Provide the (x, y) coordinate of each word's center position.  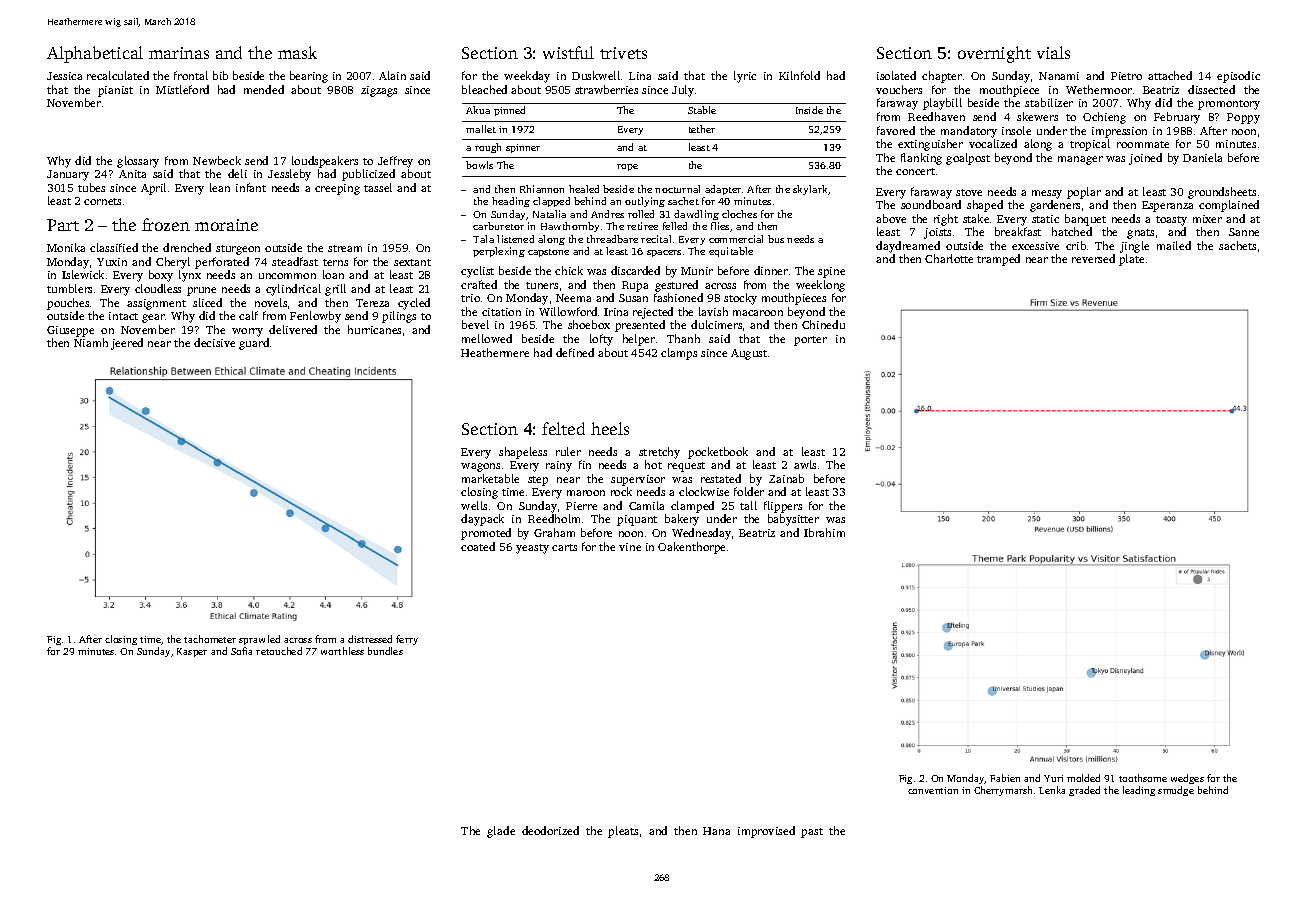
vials (1053, 52)
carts (564, 547)
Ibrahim (824, 532)
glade (501, 832)
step (538, 481)
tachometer (210, 639)
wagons (480, 467)
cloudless (158, 288)
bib (220, 75)
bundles (385, 651)
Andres (607, 214)
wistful (568, 52)
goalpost (968, 159)
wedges (1187, 779)
